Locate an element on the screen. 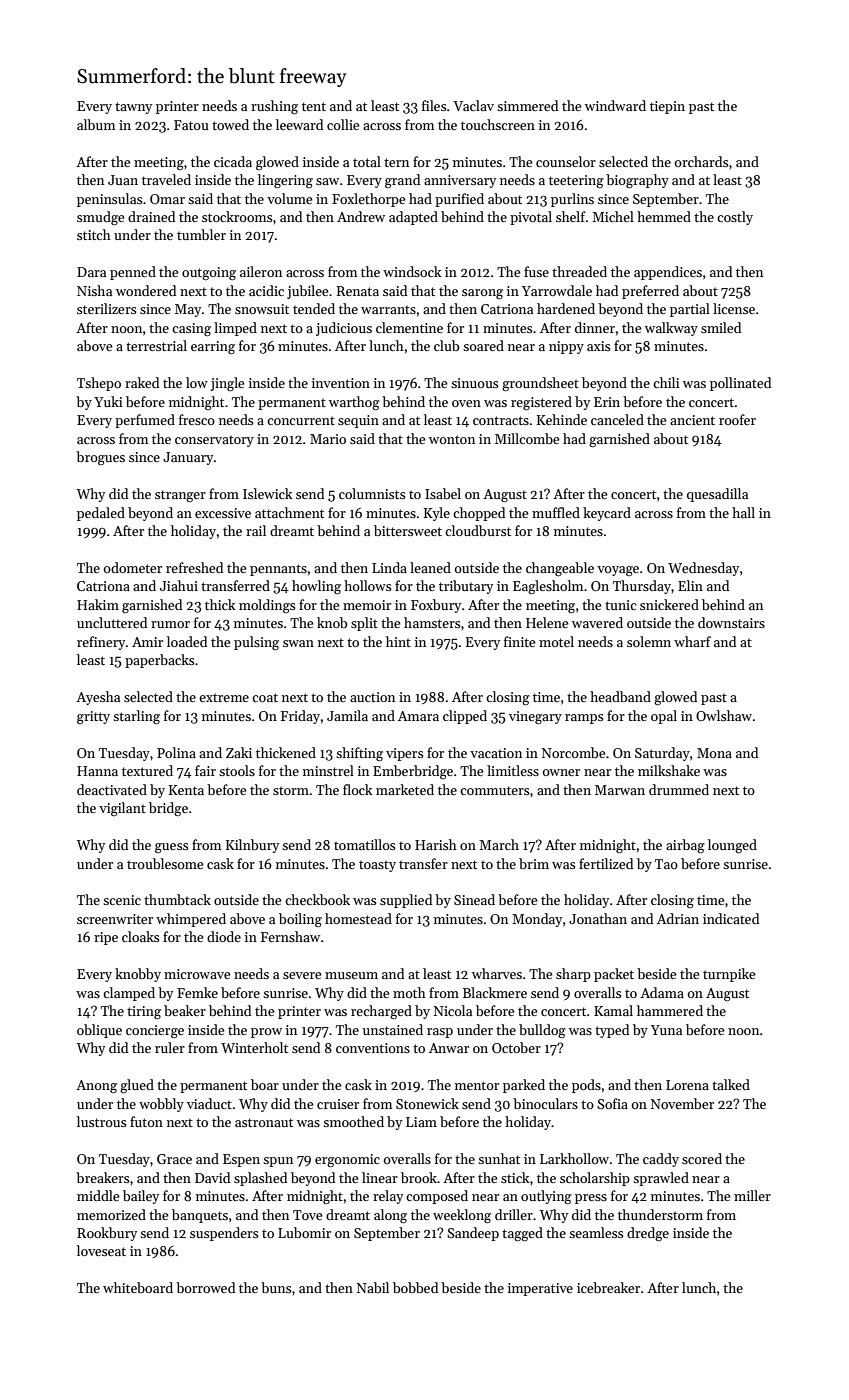 The height and width of the screenshot is (1400, 849). Millcombe is located at coordinates (527, 438).
